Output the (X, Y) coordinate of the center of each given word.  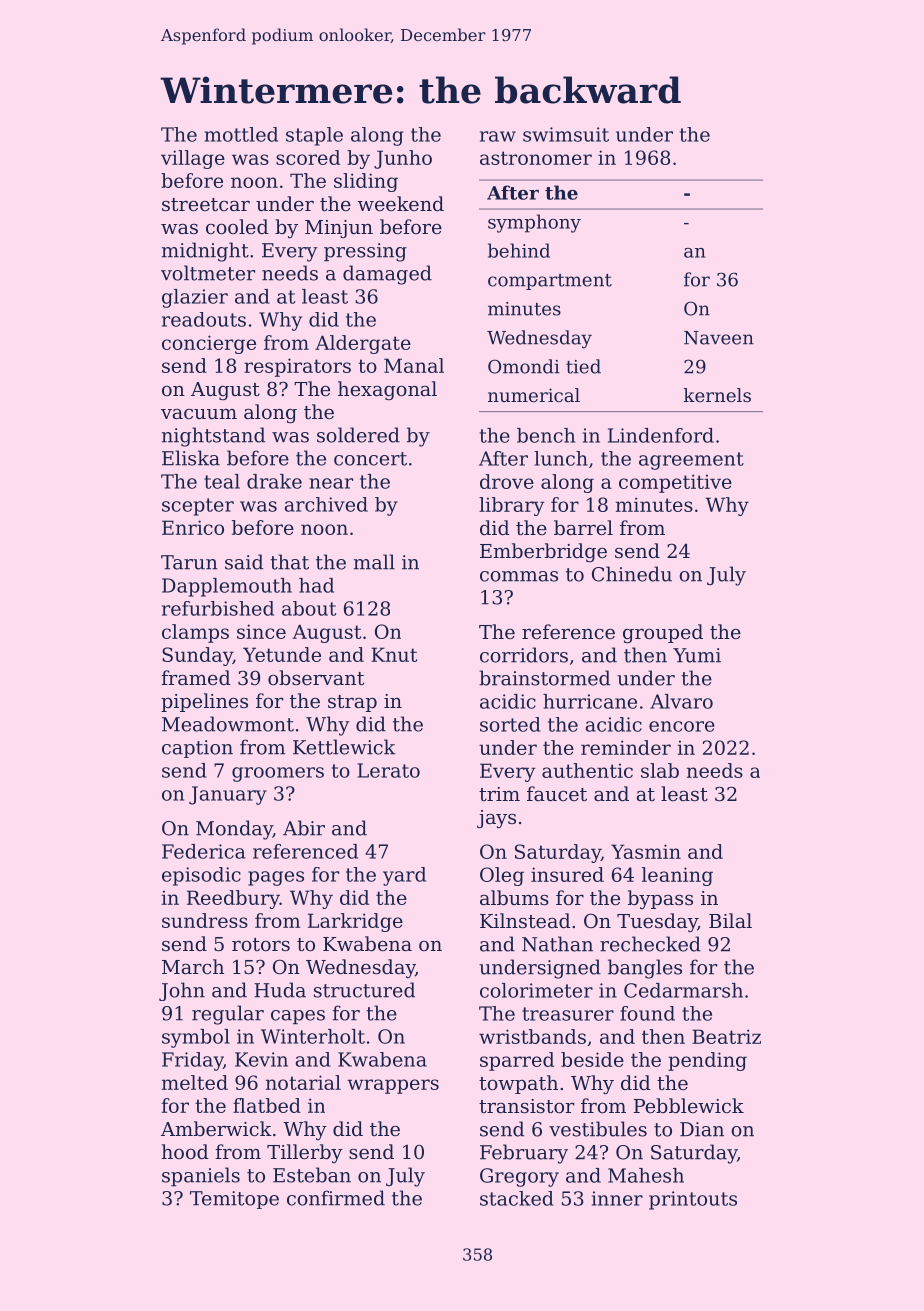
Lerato (389, 770)
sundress (205, 920)
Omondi (524, 366)
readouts (204, 319)
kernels (717, 395)
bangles (645, 969)
